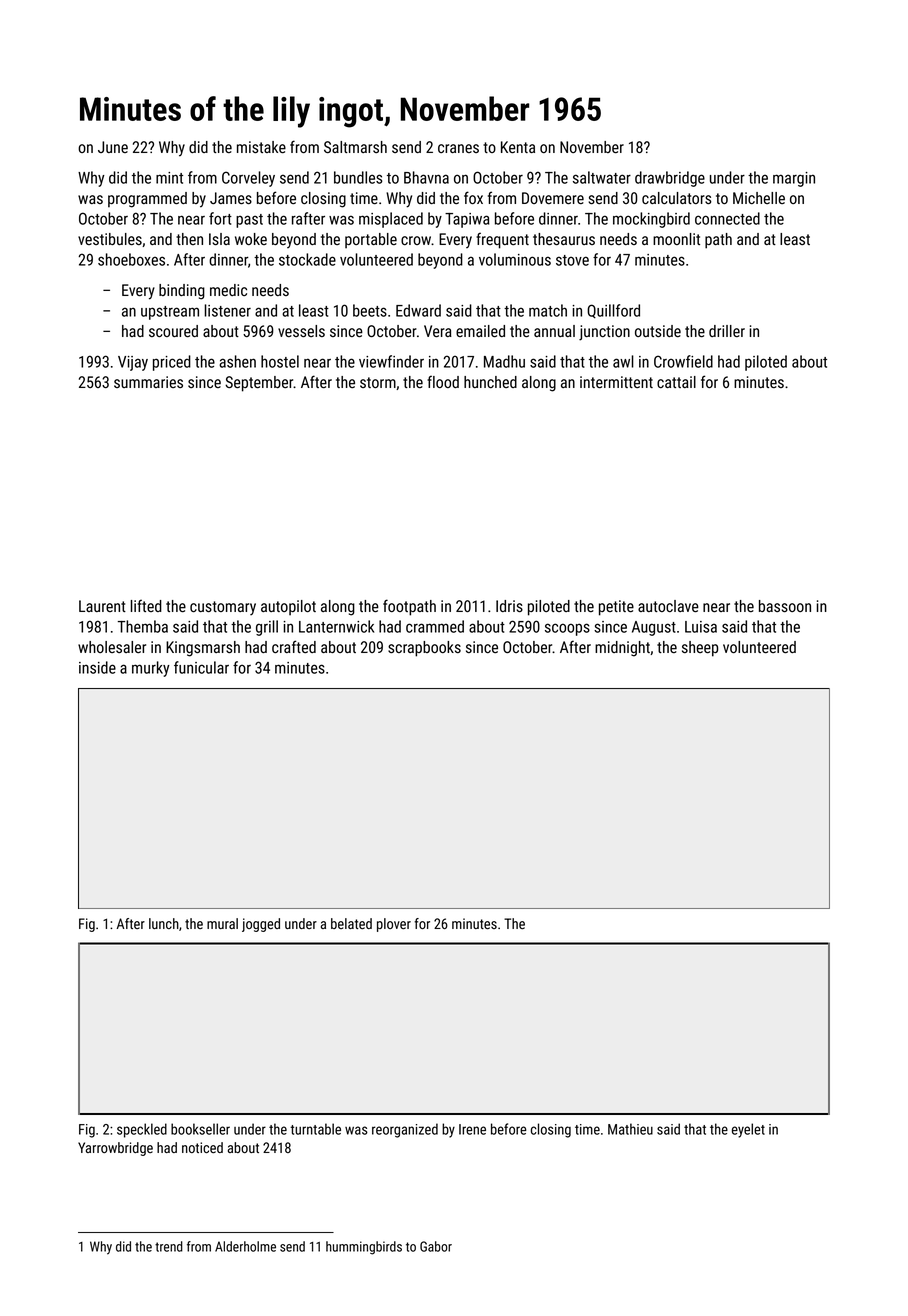 This document has height=1316, width=908. Describe the element at coordinates (133, 363) in the document. I see `Vijay` at that location.
